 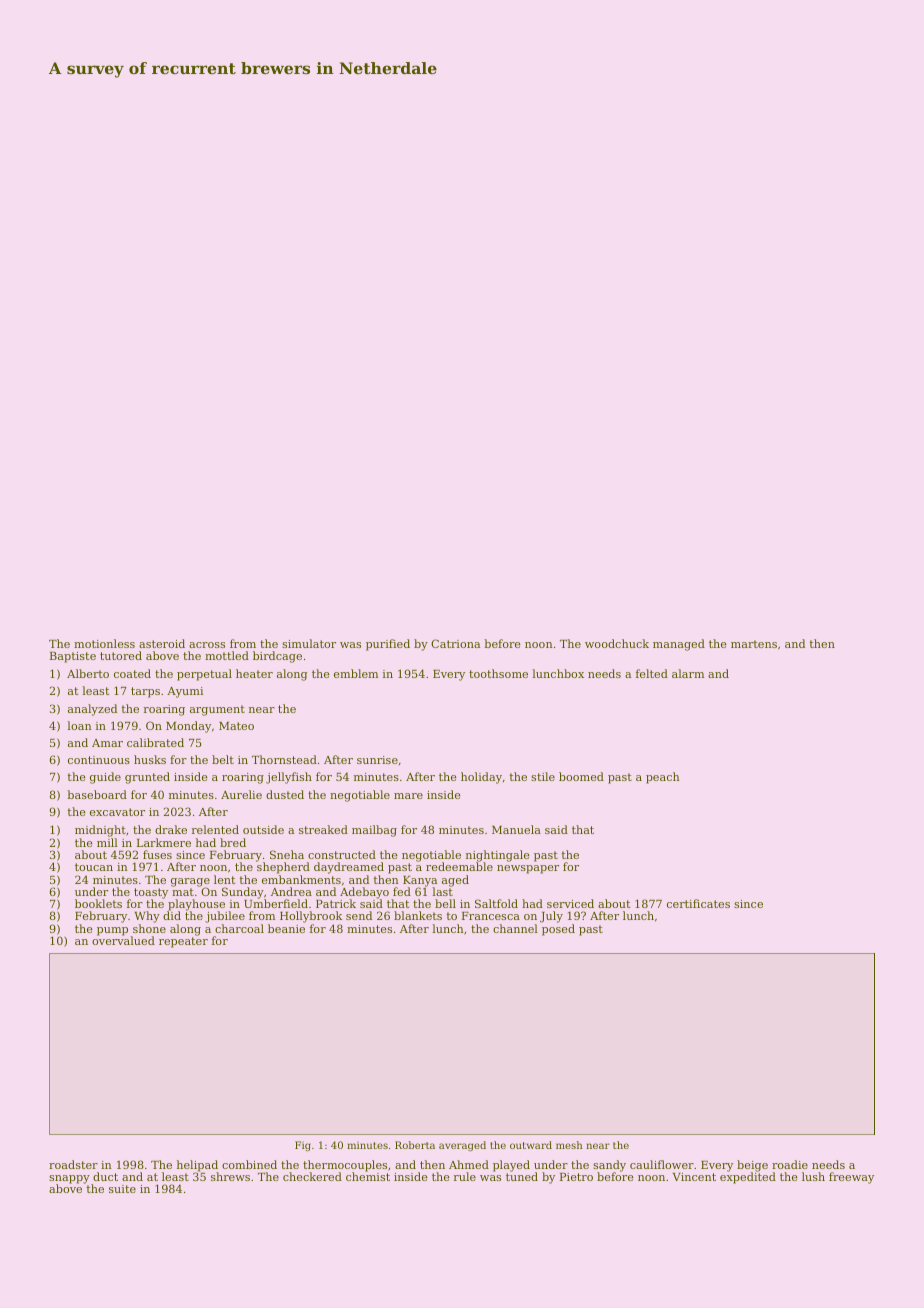 What do you see at coordinates (183, 942) in the screenshot?
I see `repeater` at bounding box center [183, 942].
